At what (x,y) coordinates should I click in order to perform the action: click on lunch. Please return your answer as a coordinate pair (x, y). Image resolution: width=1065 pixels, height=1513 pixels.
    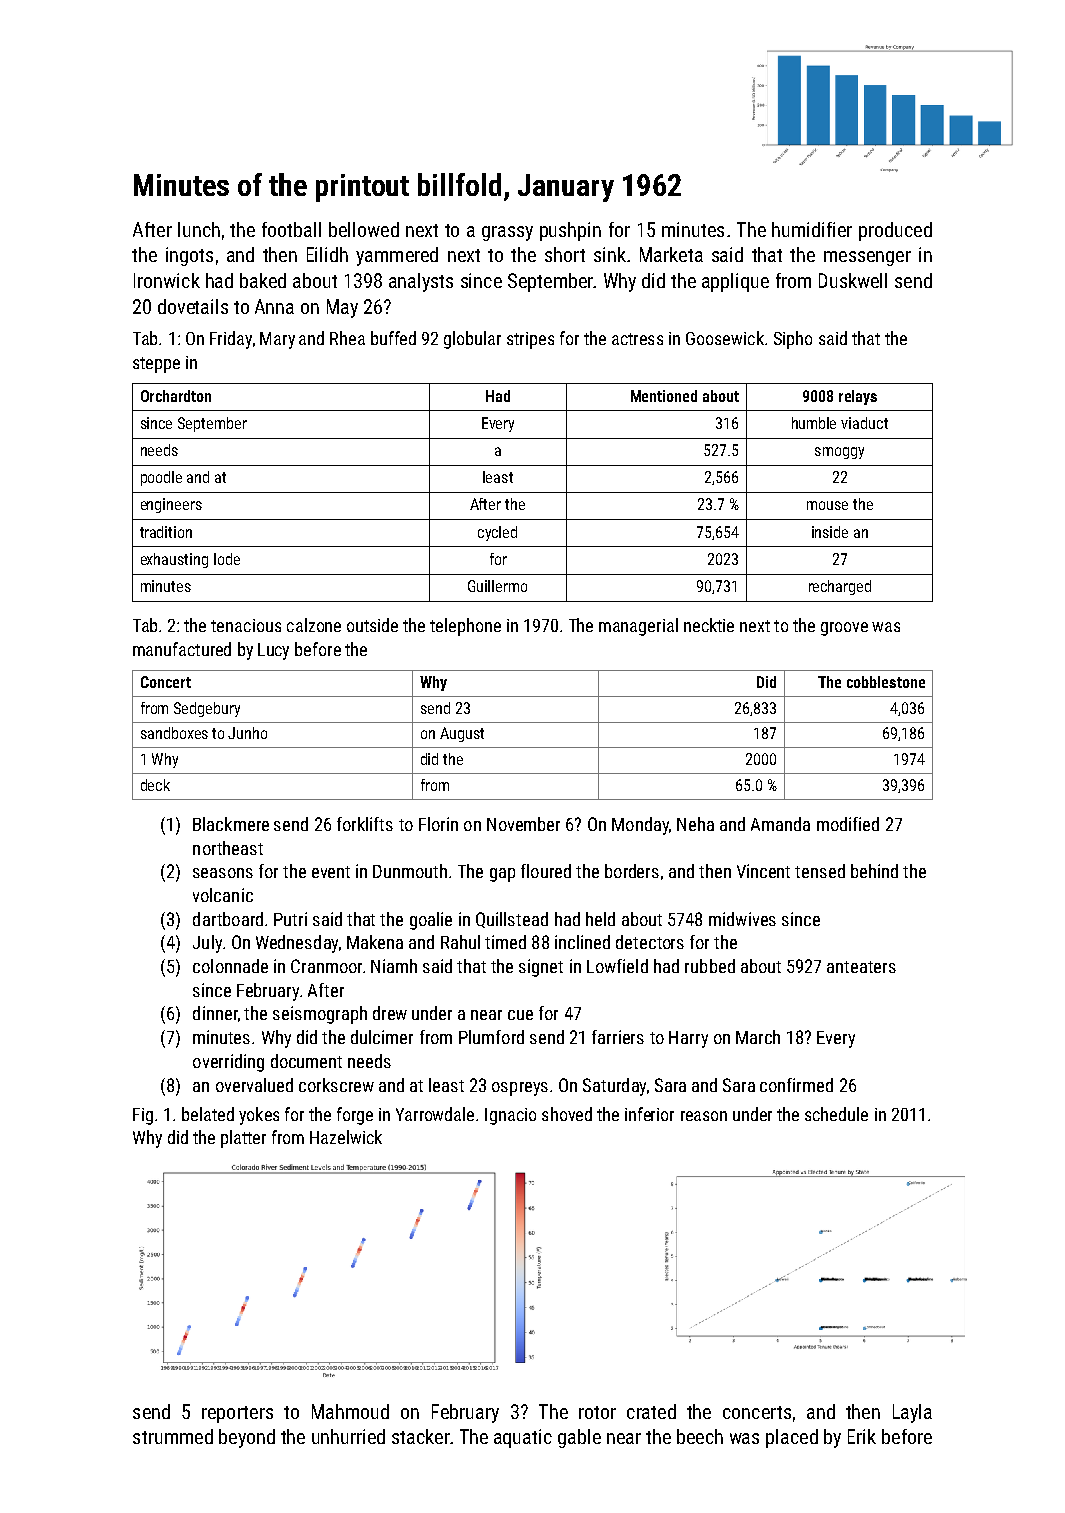
    Looking at the image, I should click on (199, 229).
